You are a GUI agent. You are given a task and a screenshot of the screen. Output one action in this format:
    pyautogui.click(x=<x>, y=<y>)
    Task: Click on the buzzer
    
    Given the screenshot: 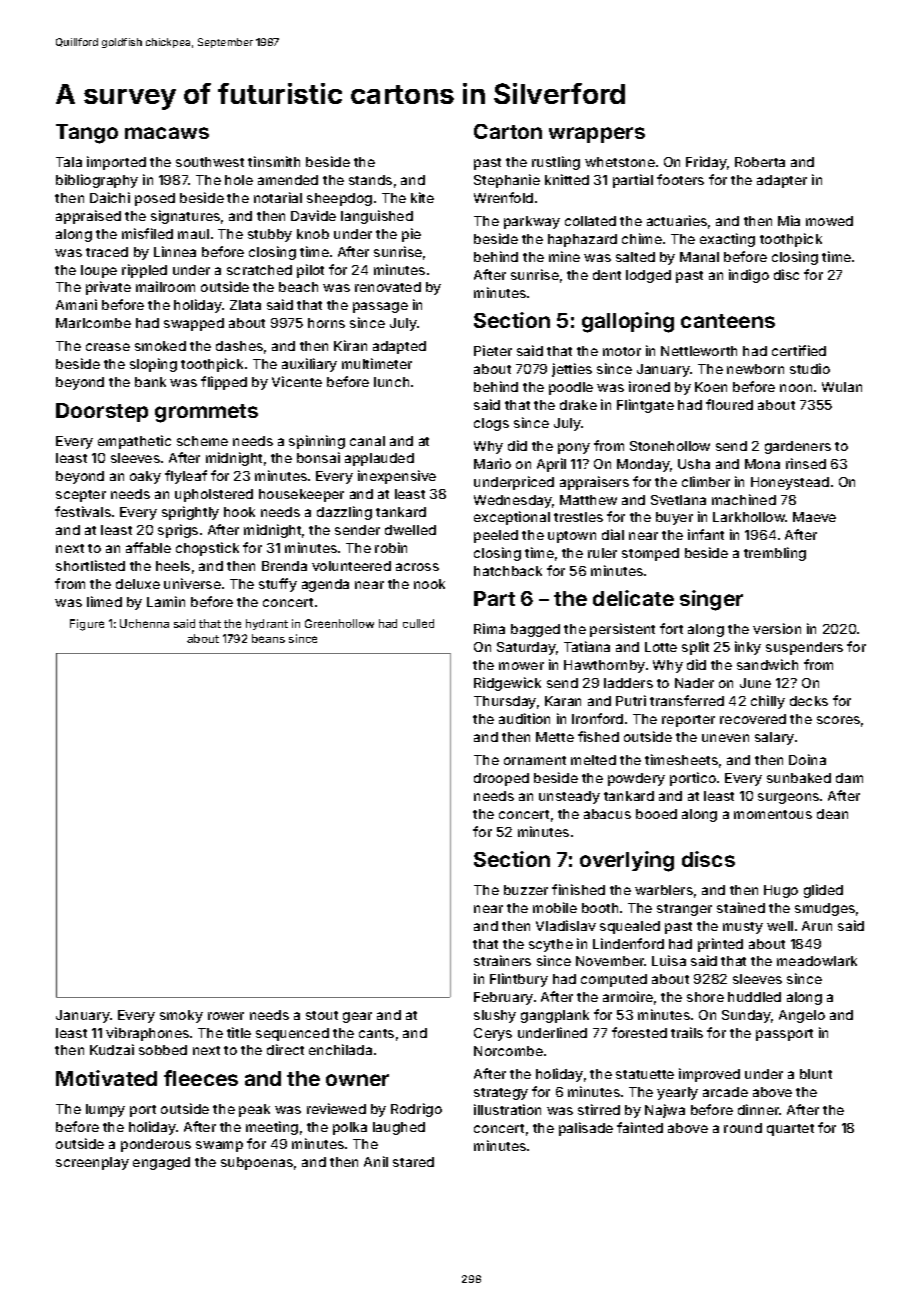 What is the action you would take?
    pyautogui.click(x=526, y=890)
